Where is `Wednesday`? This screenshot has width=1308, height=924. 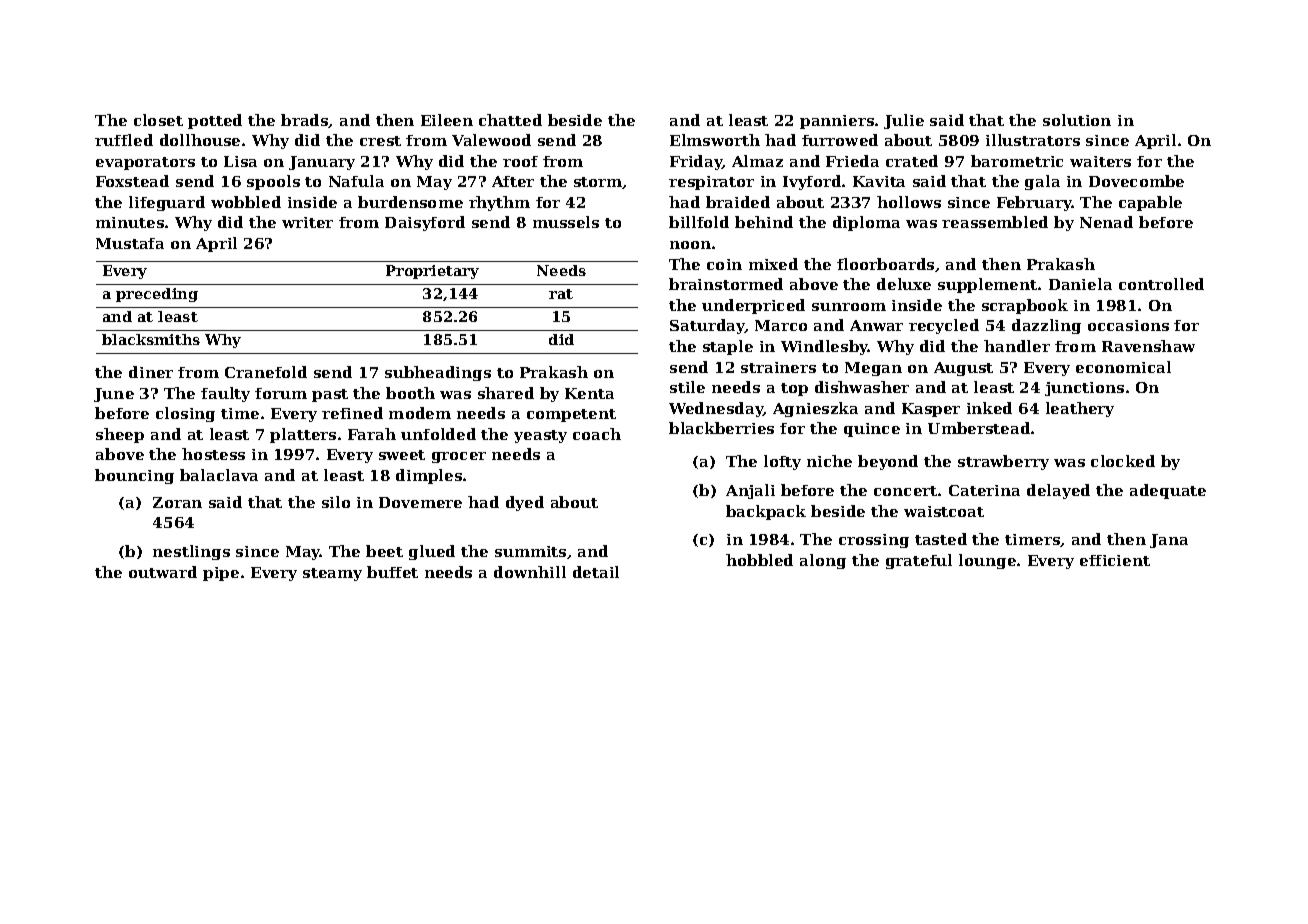 Wednesday is located at coordinates (716, 409).
